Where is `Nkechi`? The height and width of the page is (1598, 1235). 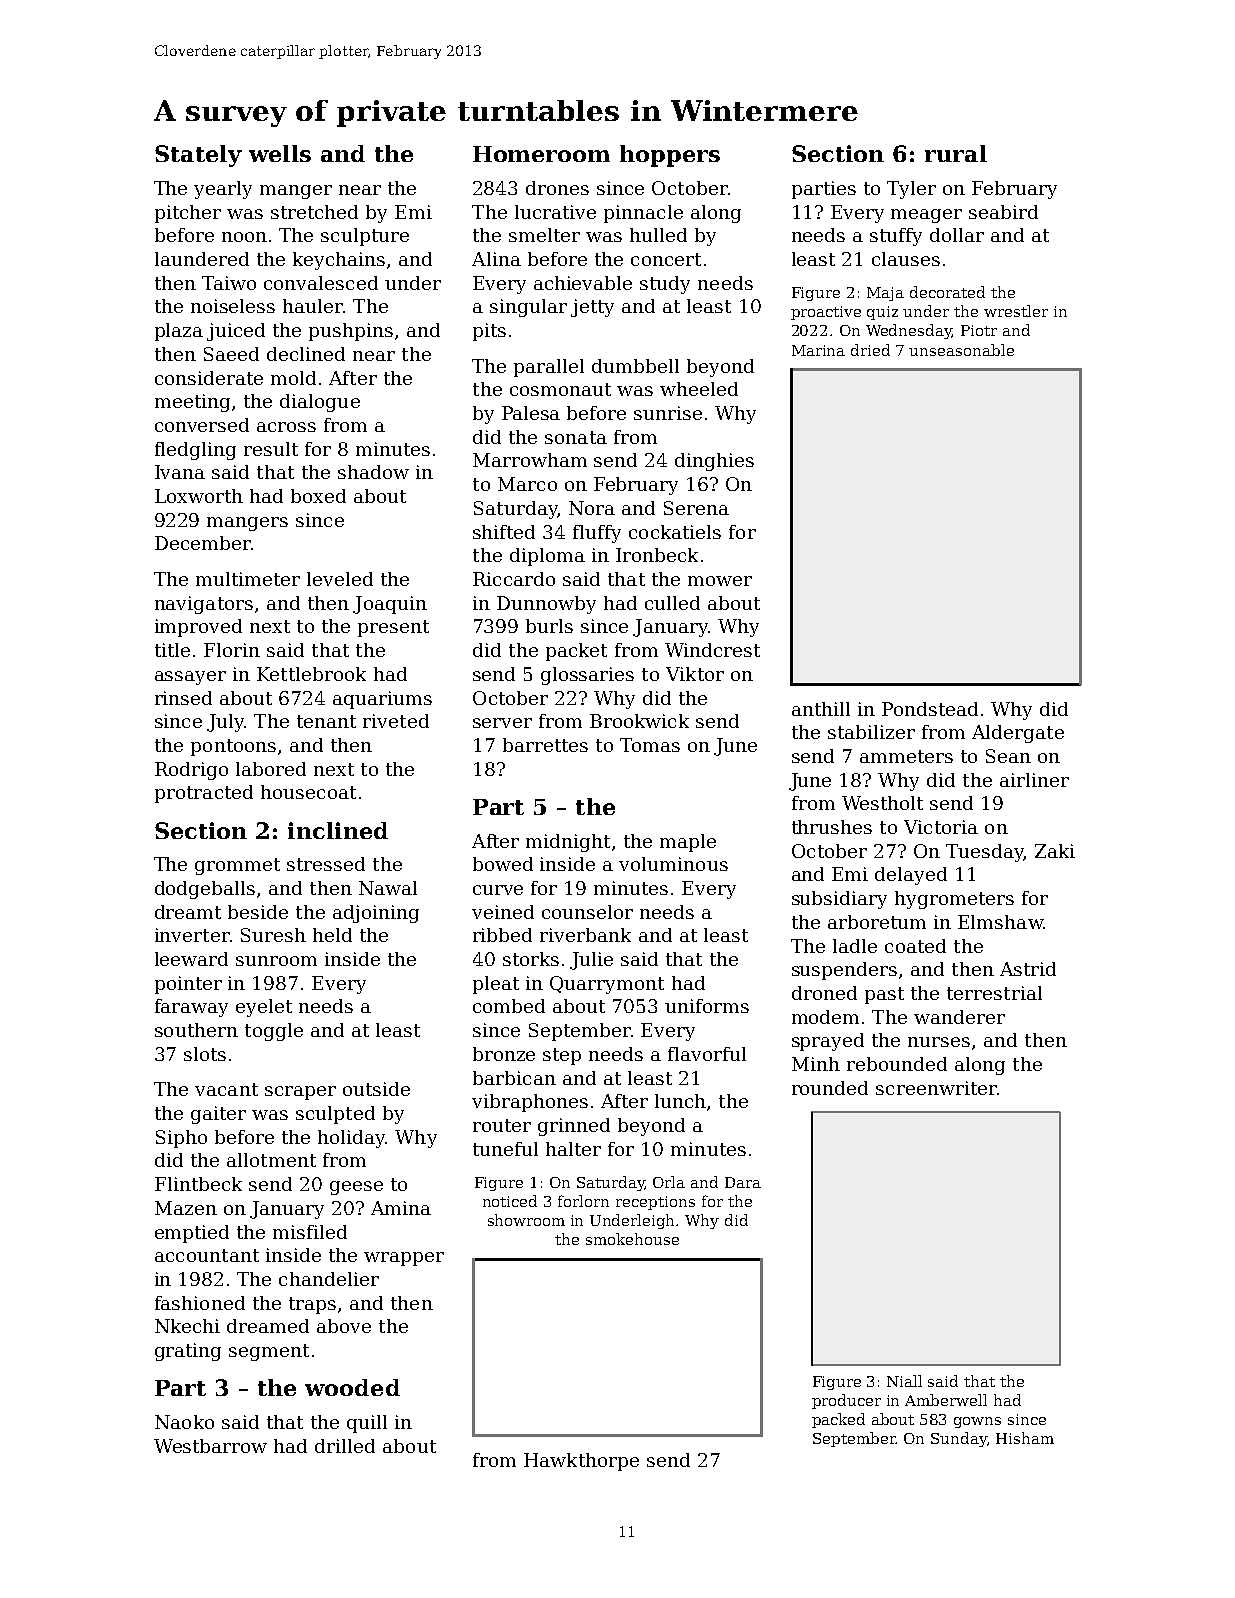 Nkechi is located at coordinates (187, 1326).
